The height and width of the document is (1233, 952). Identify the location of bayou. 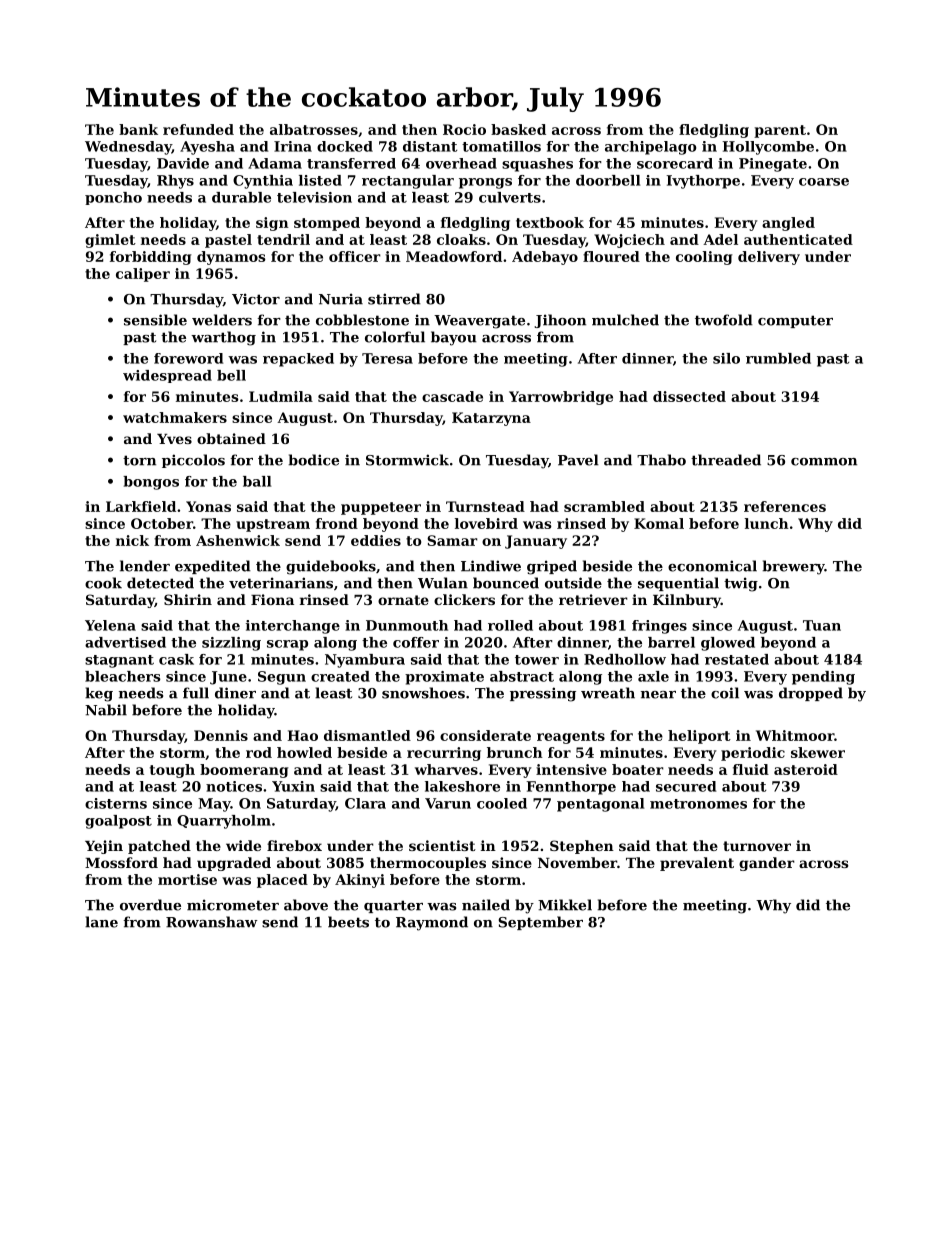
(454, 338).
